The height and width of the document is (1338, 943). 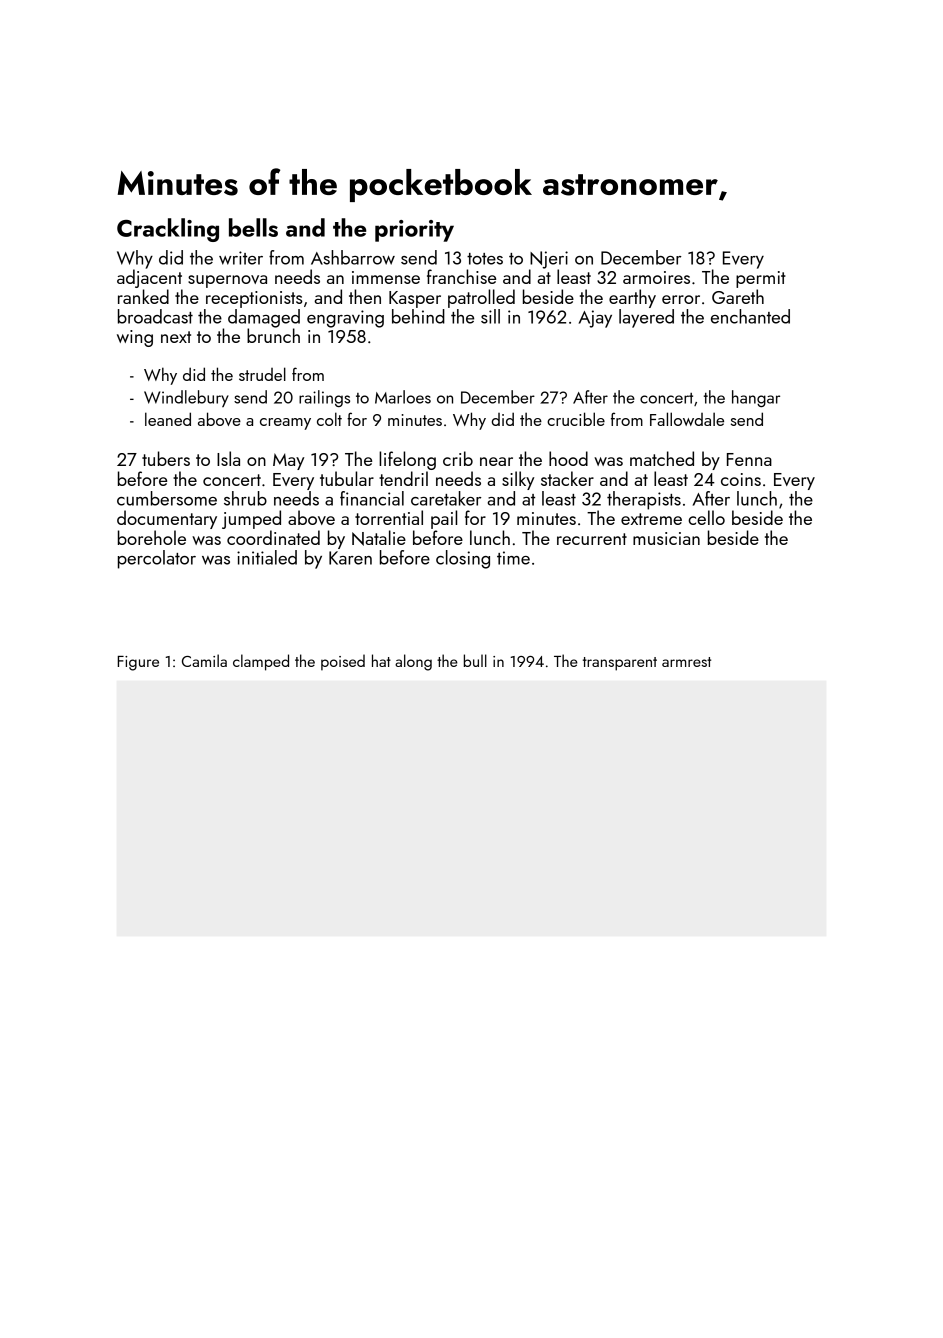 I want to click on musician, so click(x=666, y=538).
